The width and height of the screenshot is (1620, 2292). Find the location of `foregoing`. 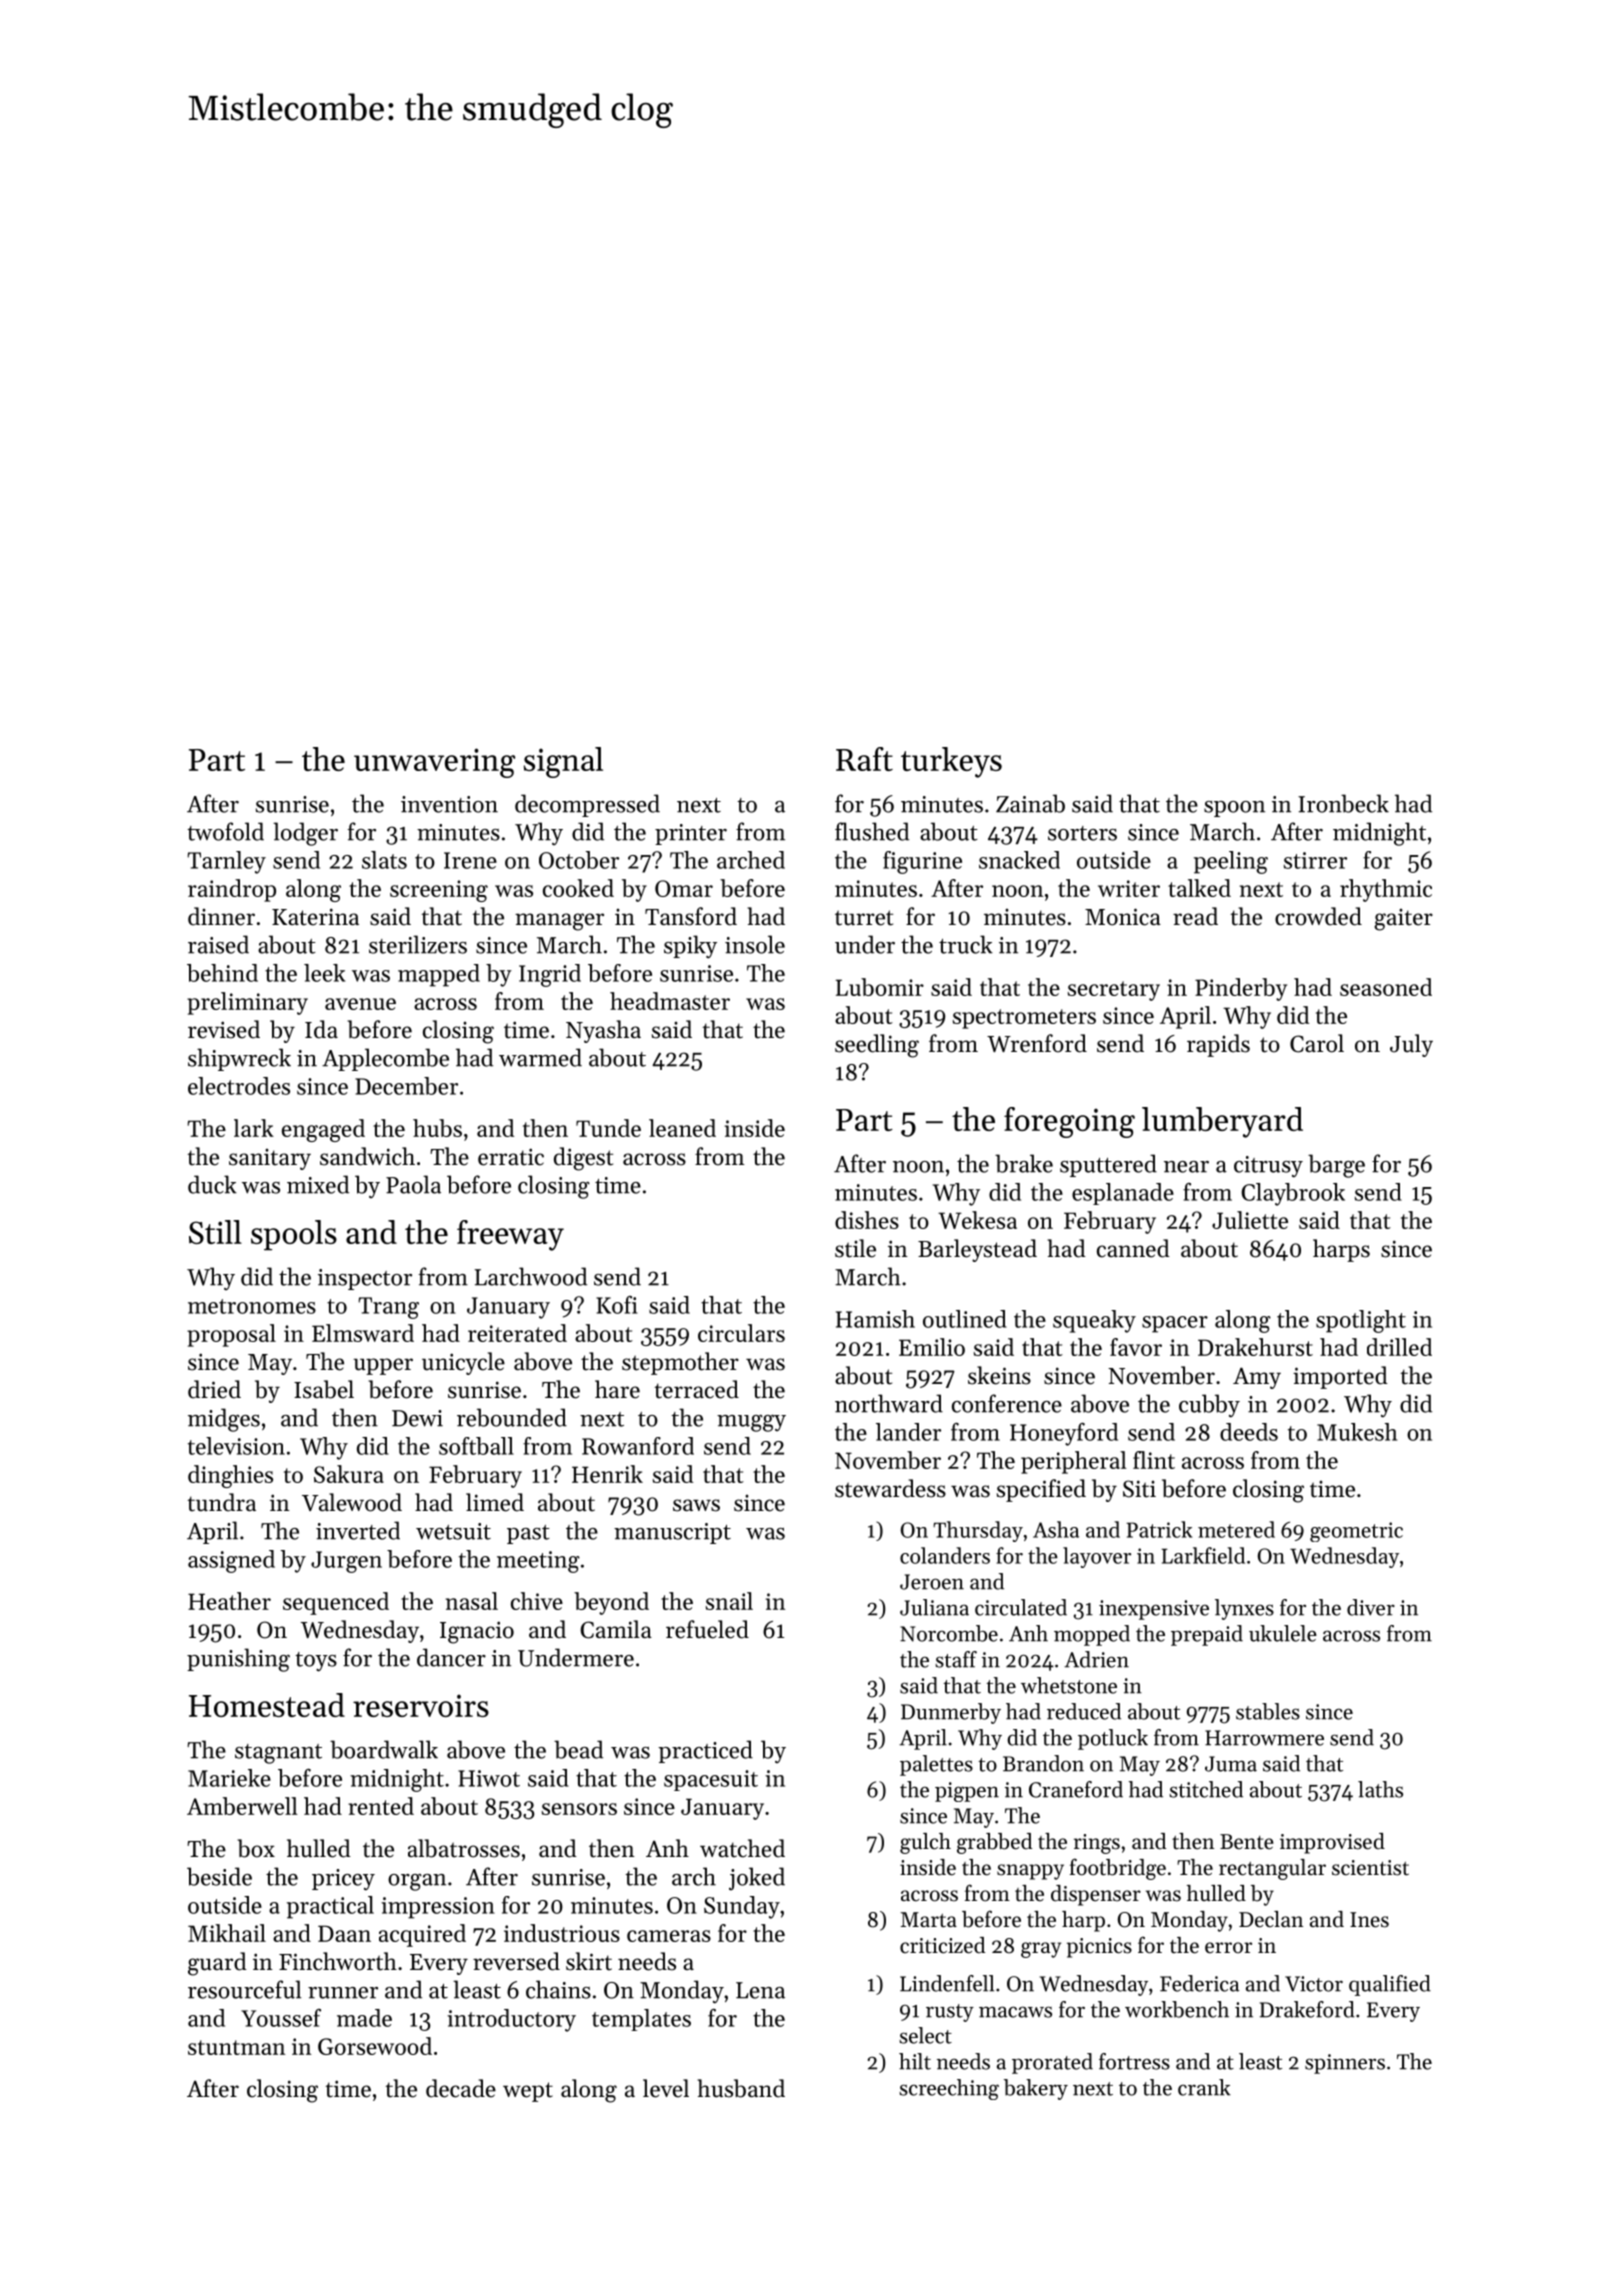

foregoing is located at coordinates (1069, 1122).
